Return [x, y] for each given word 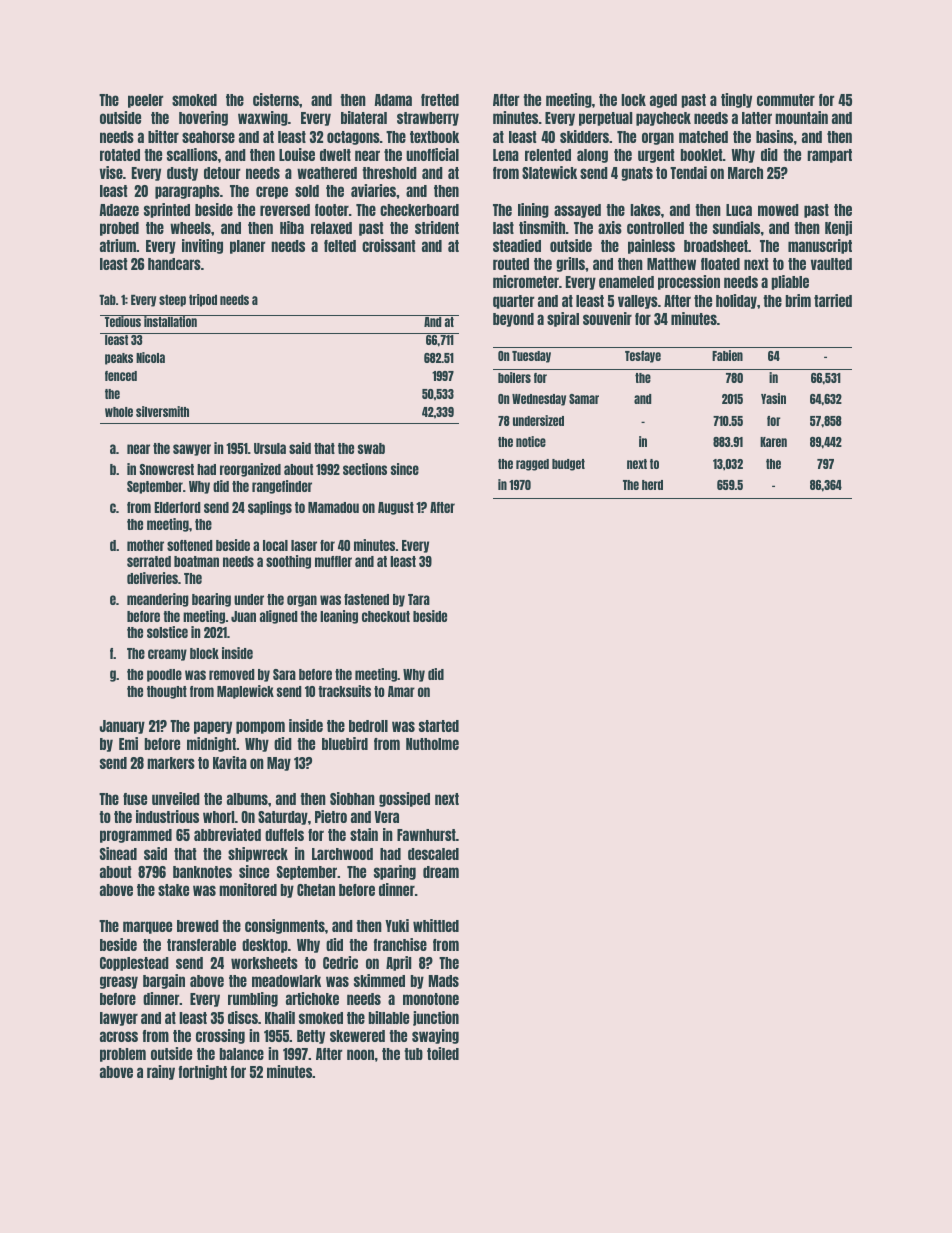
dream [441, 872]
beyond [513, 320]
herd [652, 485]
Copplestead [134, 964]
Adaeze [119, 210]
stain [364, 834]
